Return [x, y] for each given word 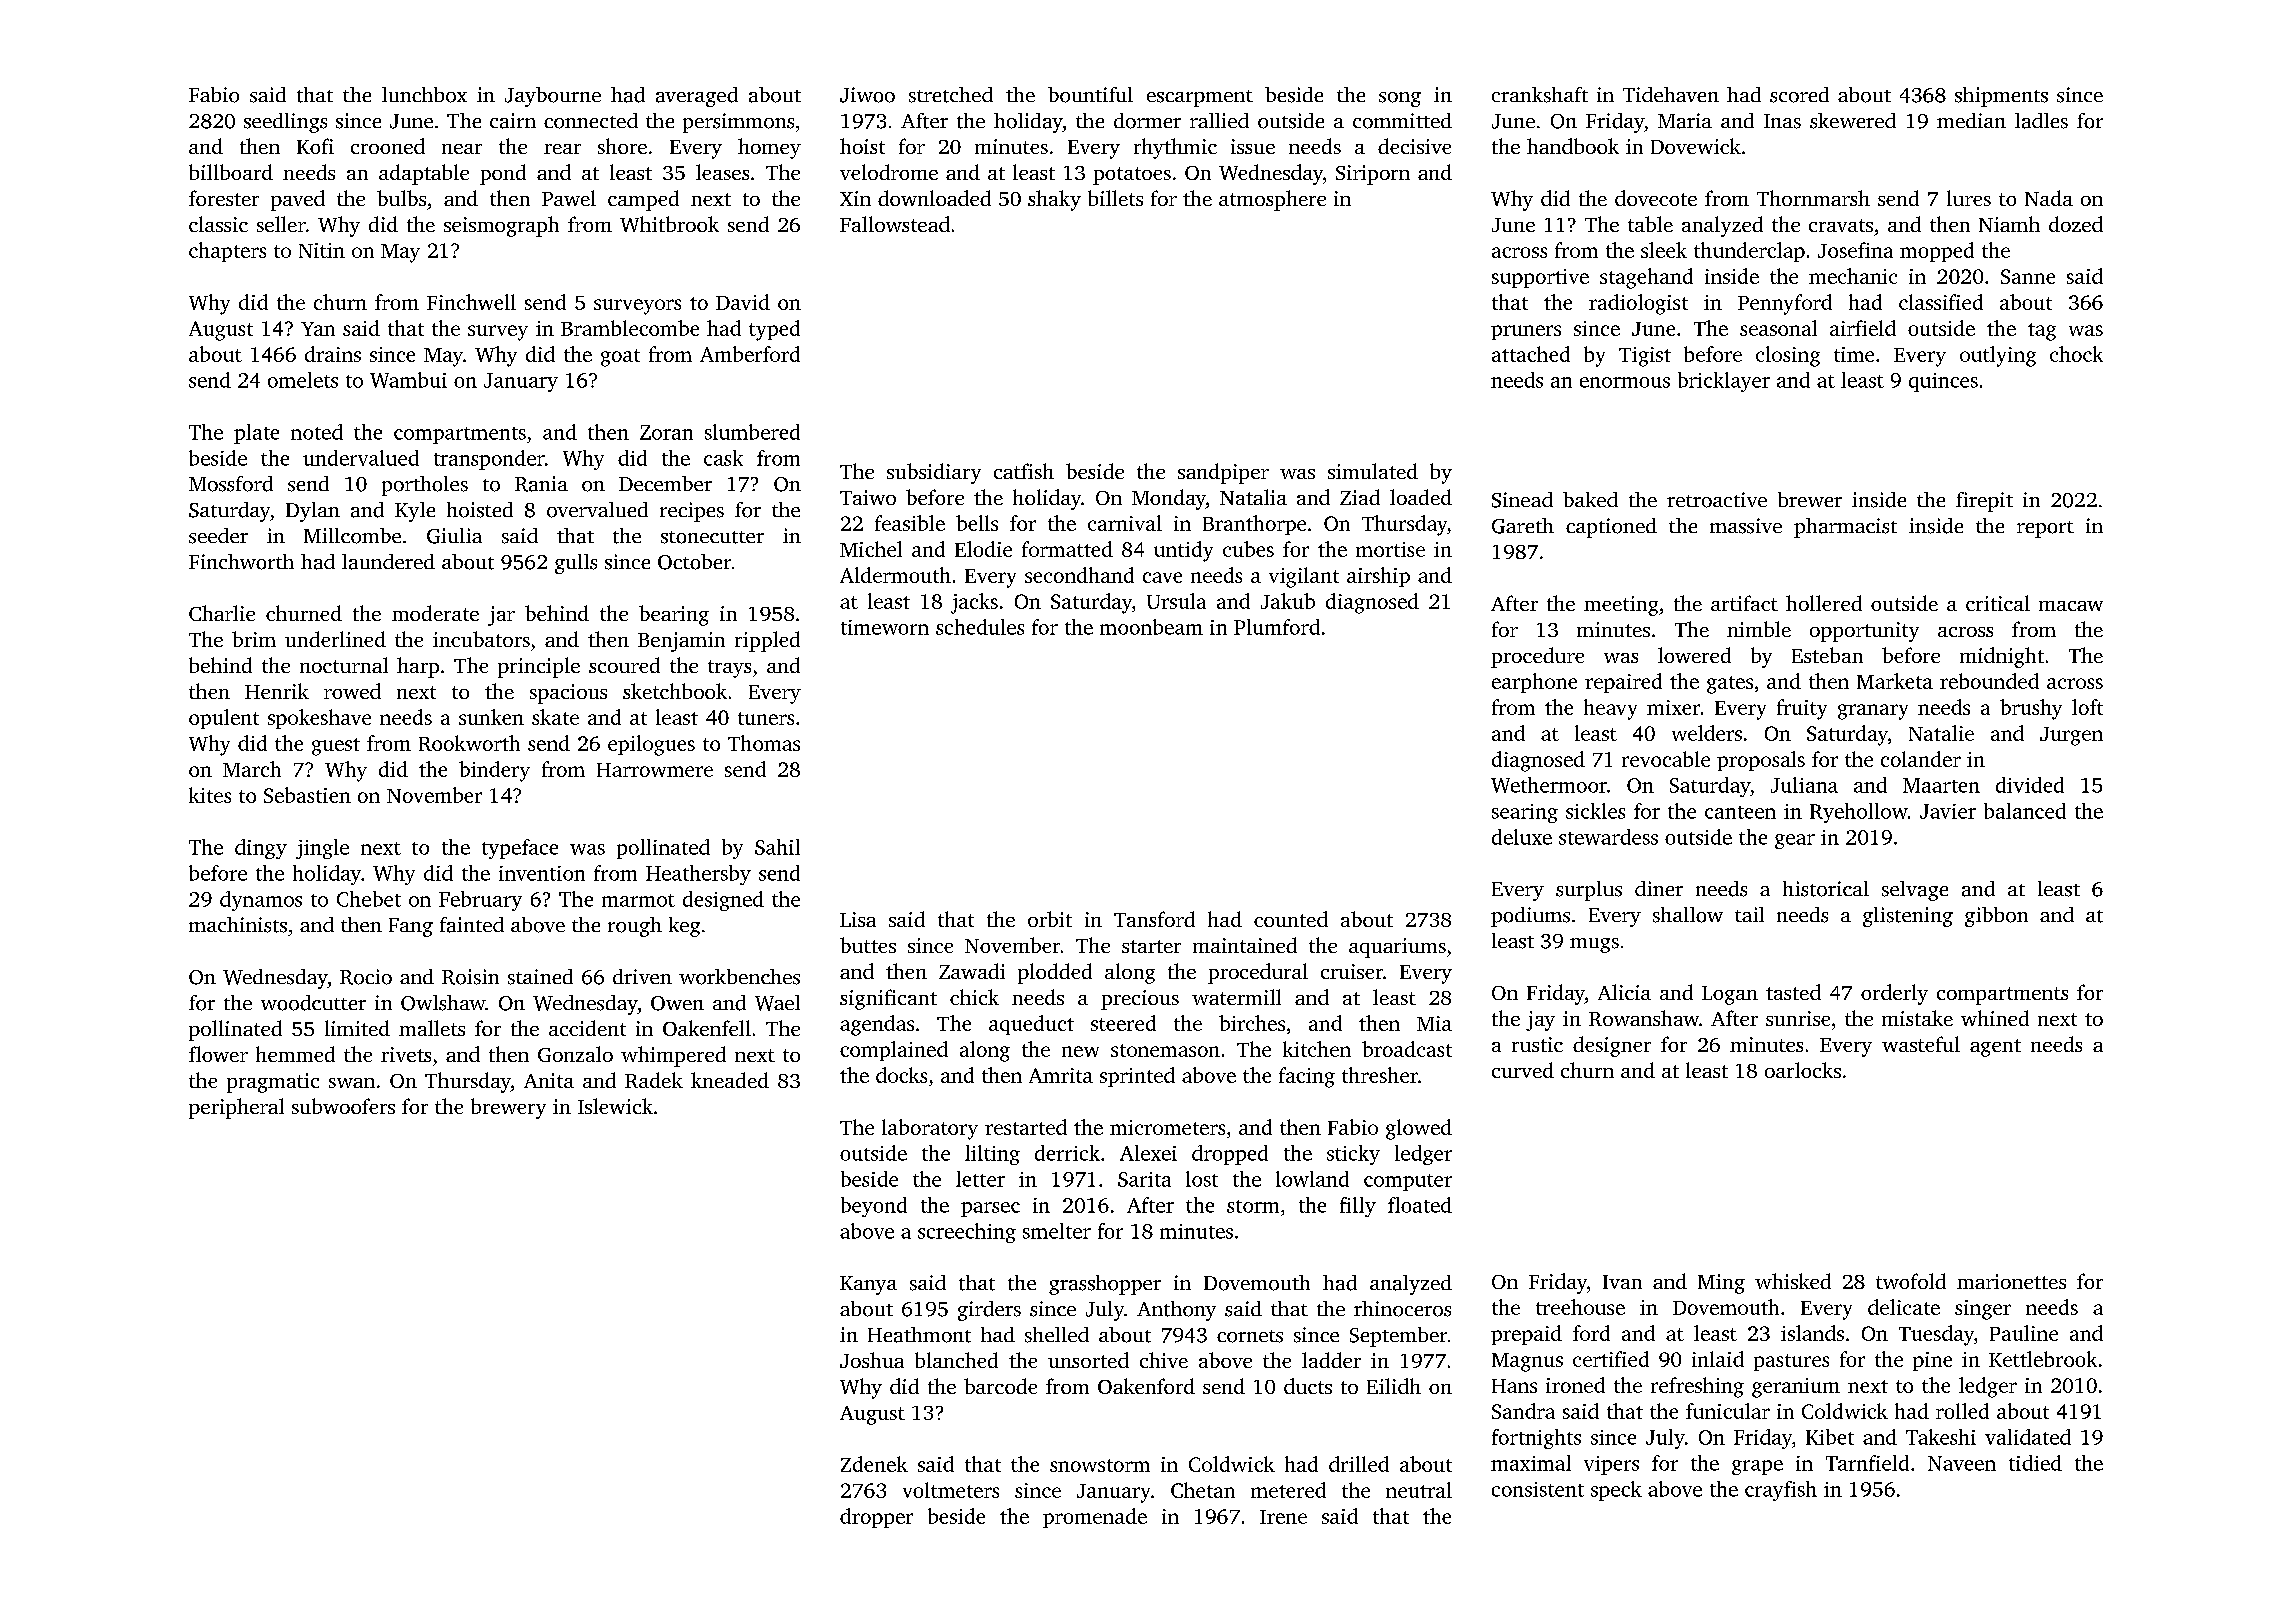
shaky [1054, 200]
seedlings [285, 123]
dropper [876, 1518]
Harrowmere [655, 770]
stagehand [1646, 278]
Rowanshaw [1644, 1018]
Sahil [777, 847]
